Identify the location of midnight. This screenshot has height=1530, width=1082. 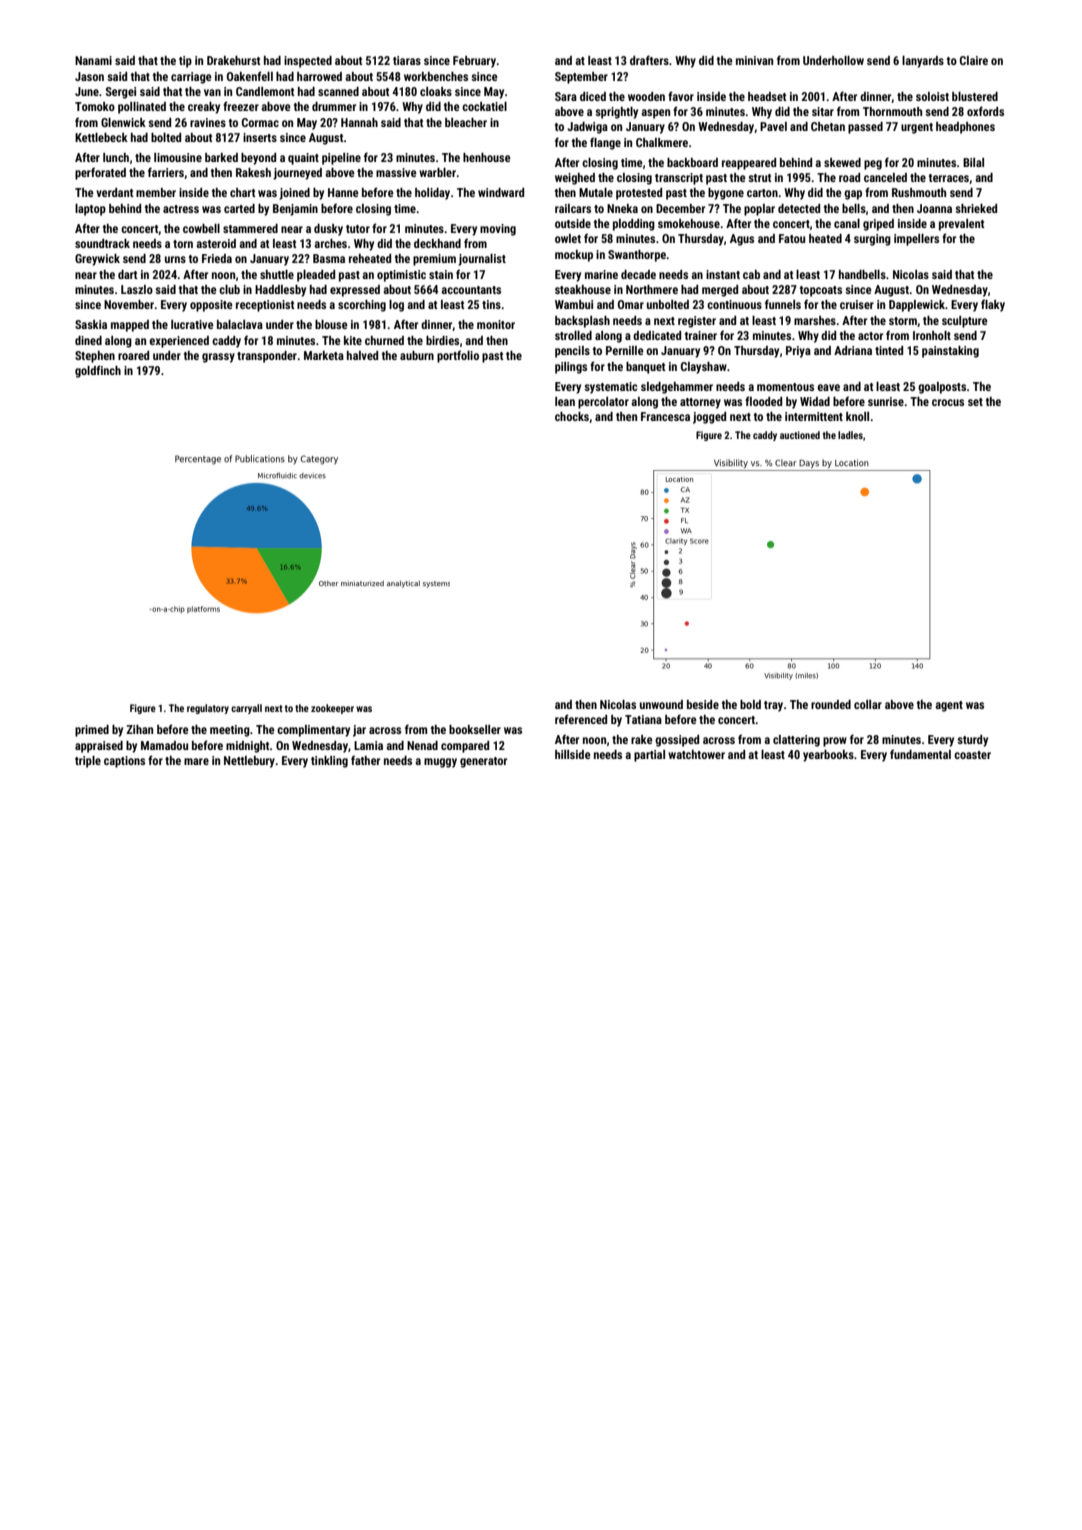
(248, 747).
